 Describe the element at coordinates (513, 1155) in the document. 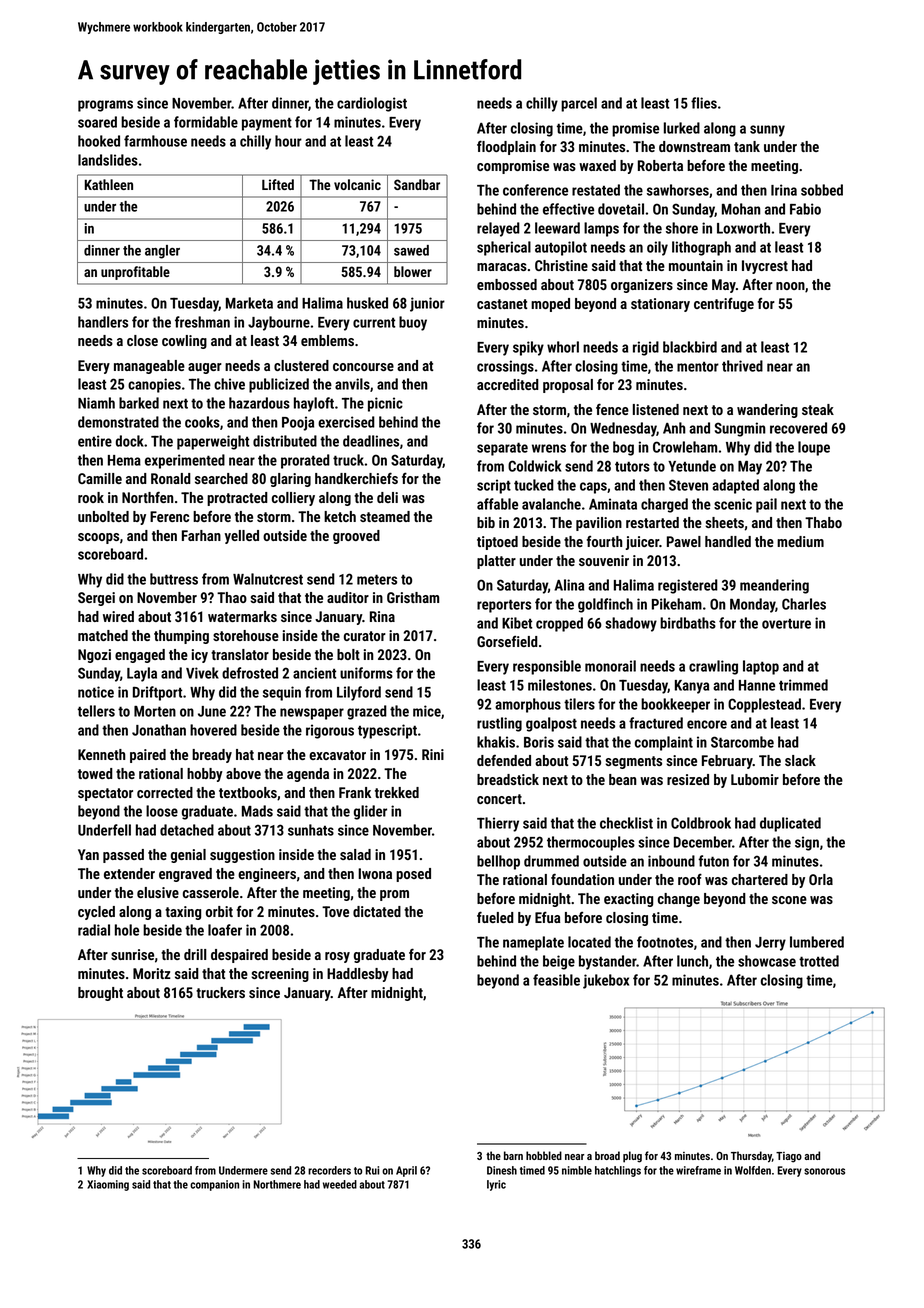

I see `barn` at that location.
